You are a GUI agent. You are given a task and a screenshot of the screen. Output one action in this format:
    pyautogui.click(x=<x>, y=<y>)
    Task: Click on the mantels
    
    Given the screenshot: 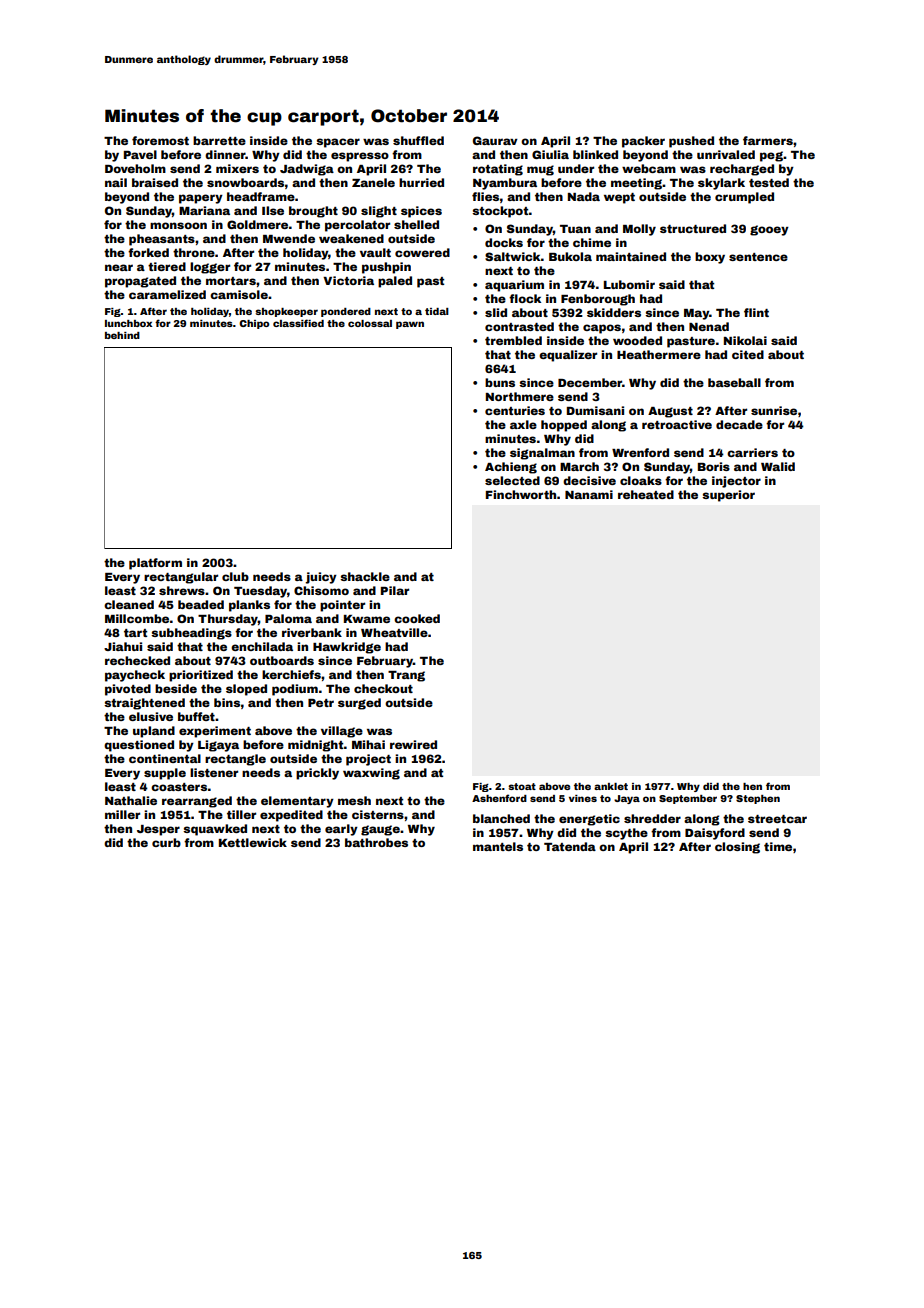 What is the action you would take?
    pyautogui.click(x=498, y=846)
